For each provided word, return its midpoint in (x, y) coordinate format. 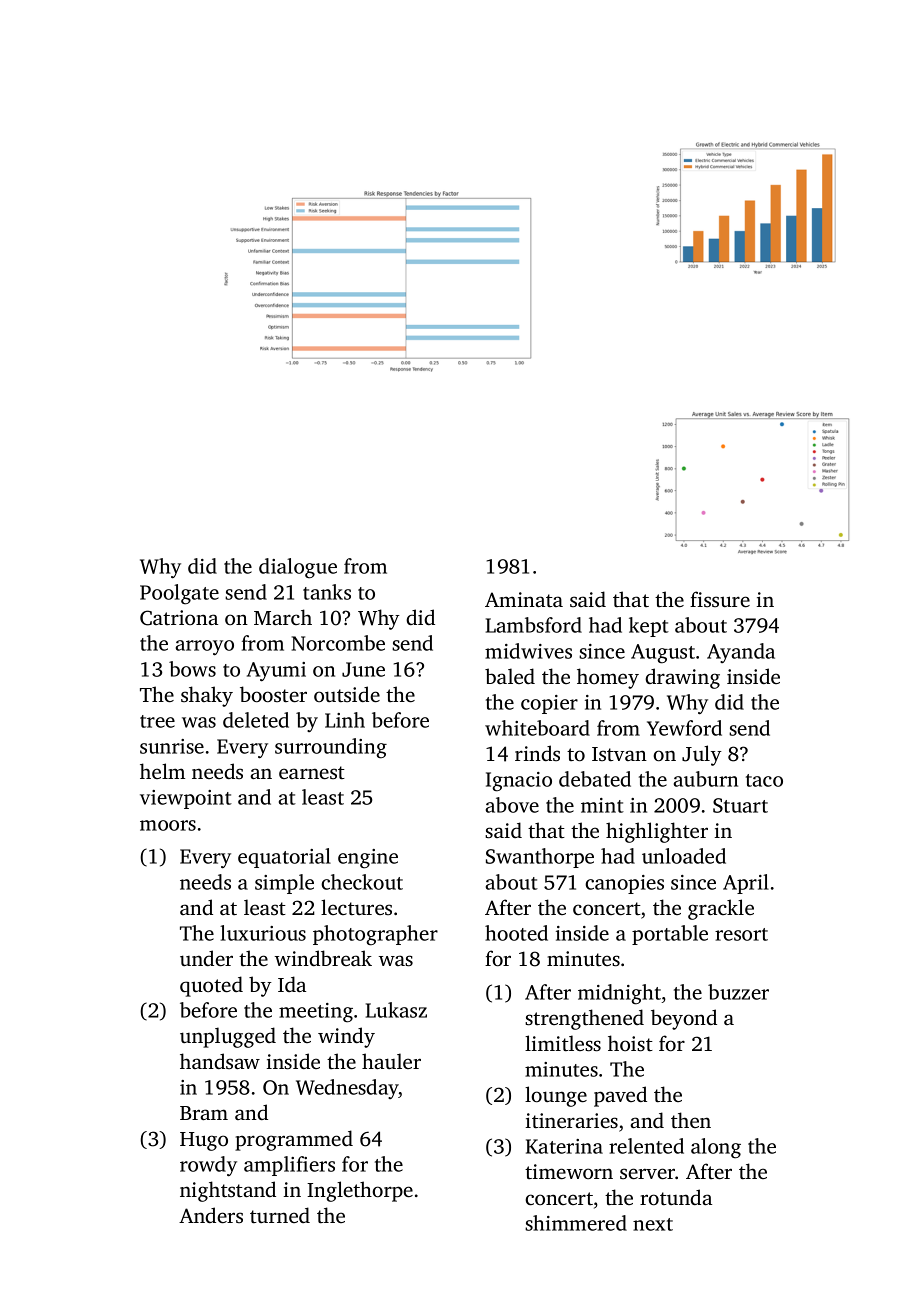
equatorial (284, 858)
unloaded (684, 856)
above (512, 805)
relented (646, 1146)
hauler (391, 1061)
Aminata (524, 599)
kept (649, 627)
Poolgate (179, 594)
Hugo (204, 1141)
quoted (211, 986)
